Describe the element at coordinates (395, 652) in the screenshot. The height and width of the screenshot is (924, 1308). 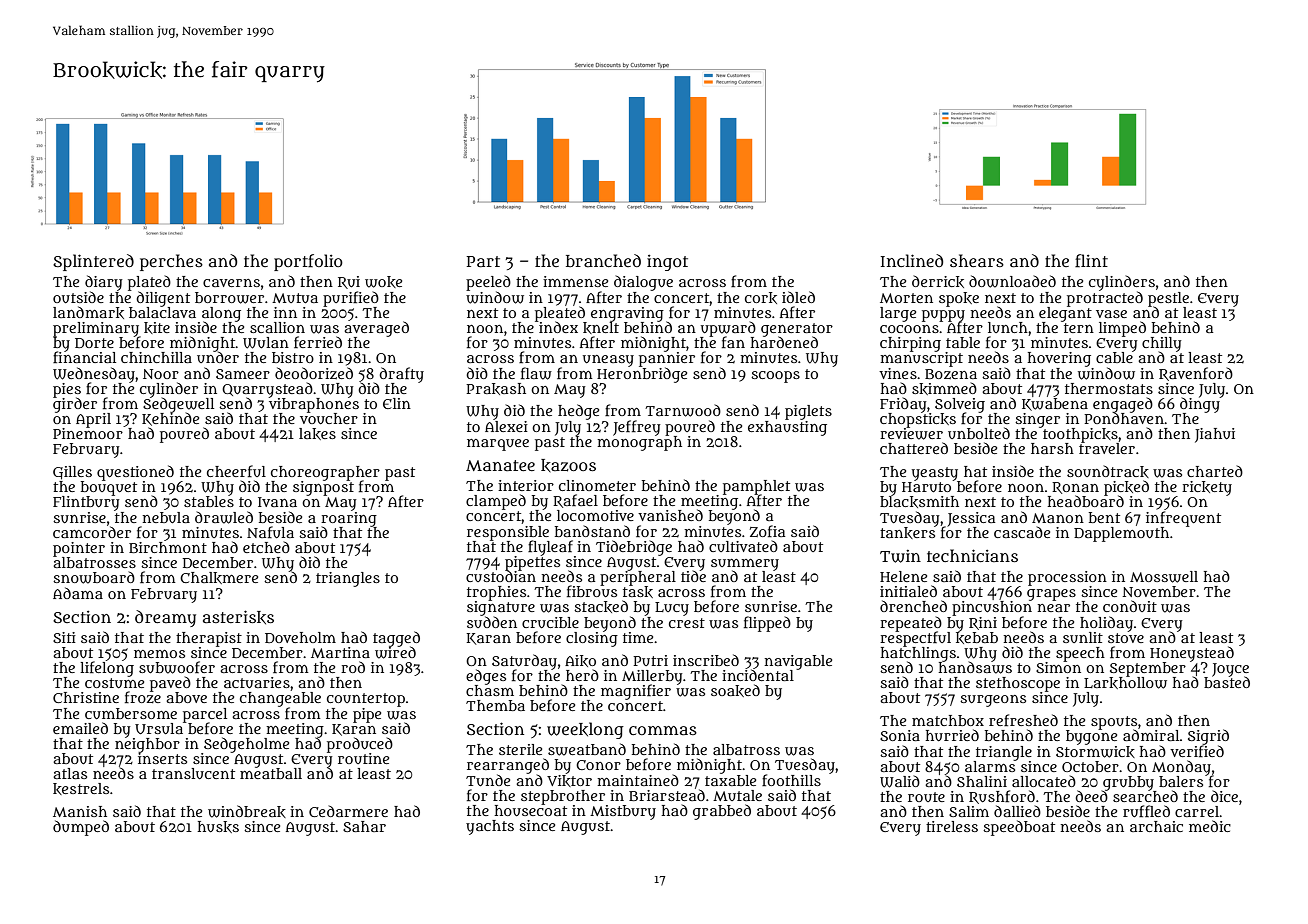
I see `wired` at that location.
